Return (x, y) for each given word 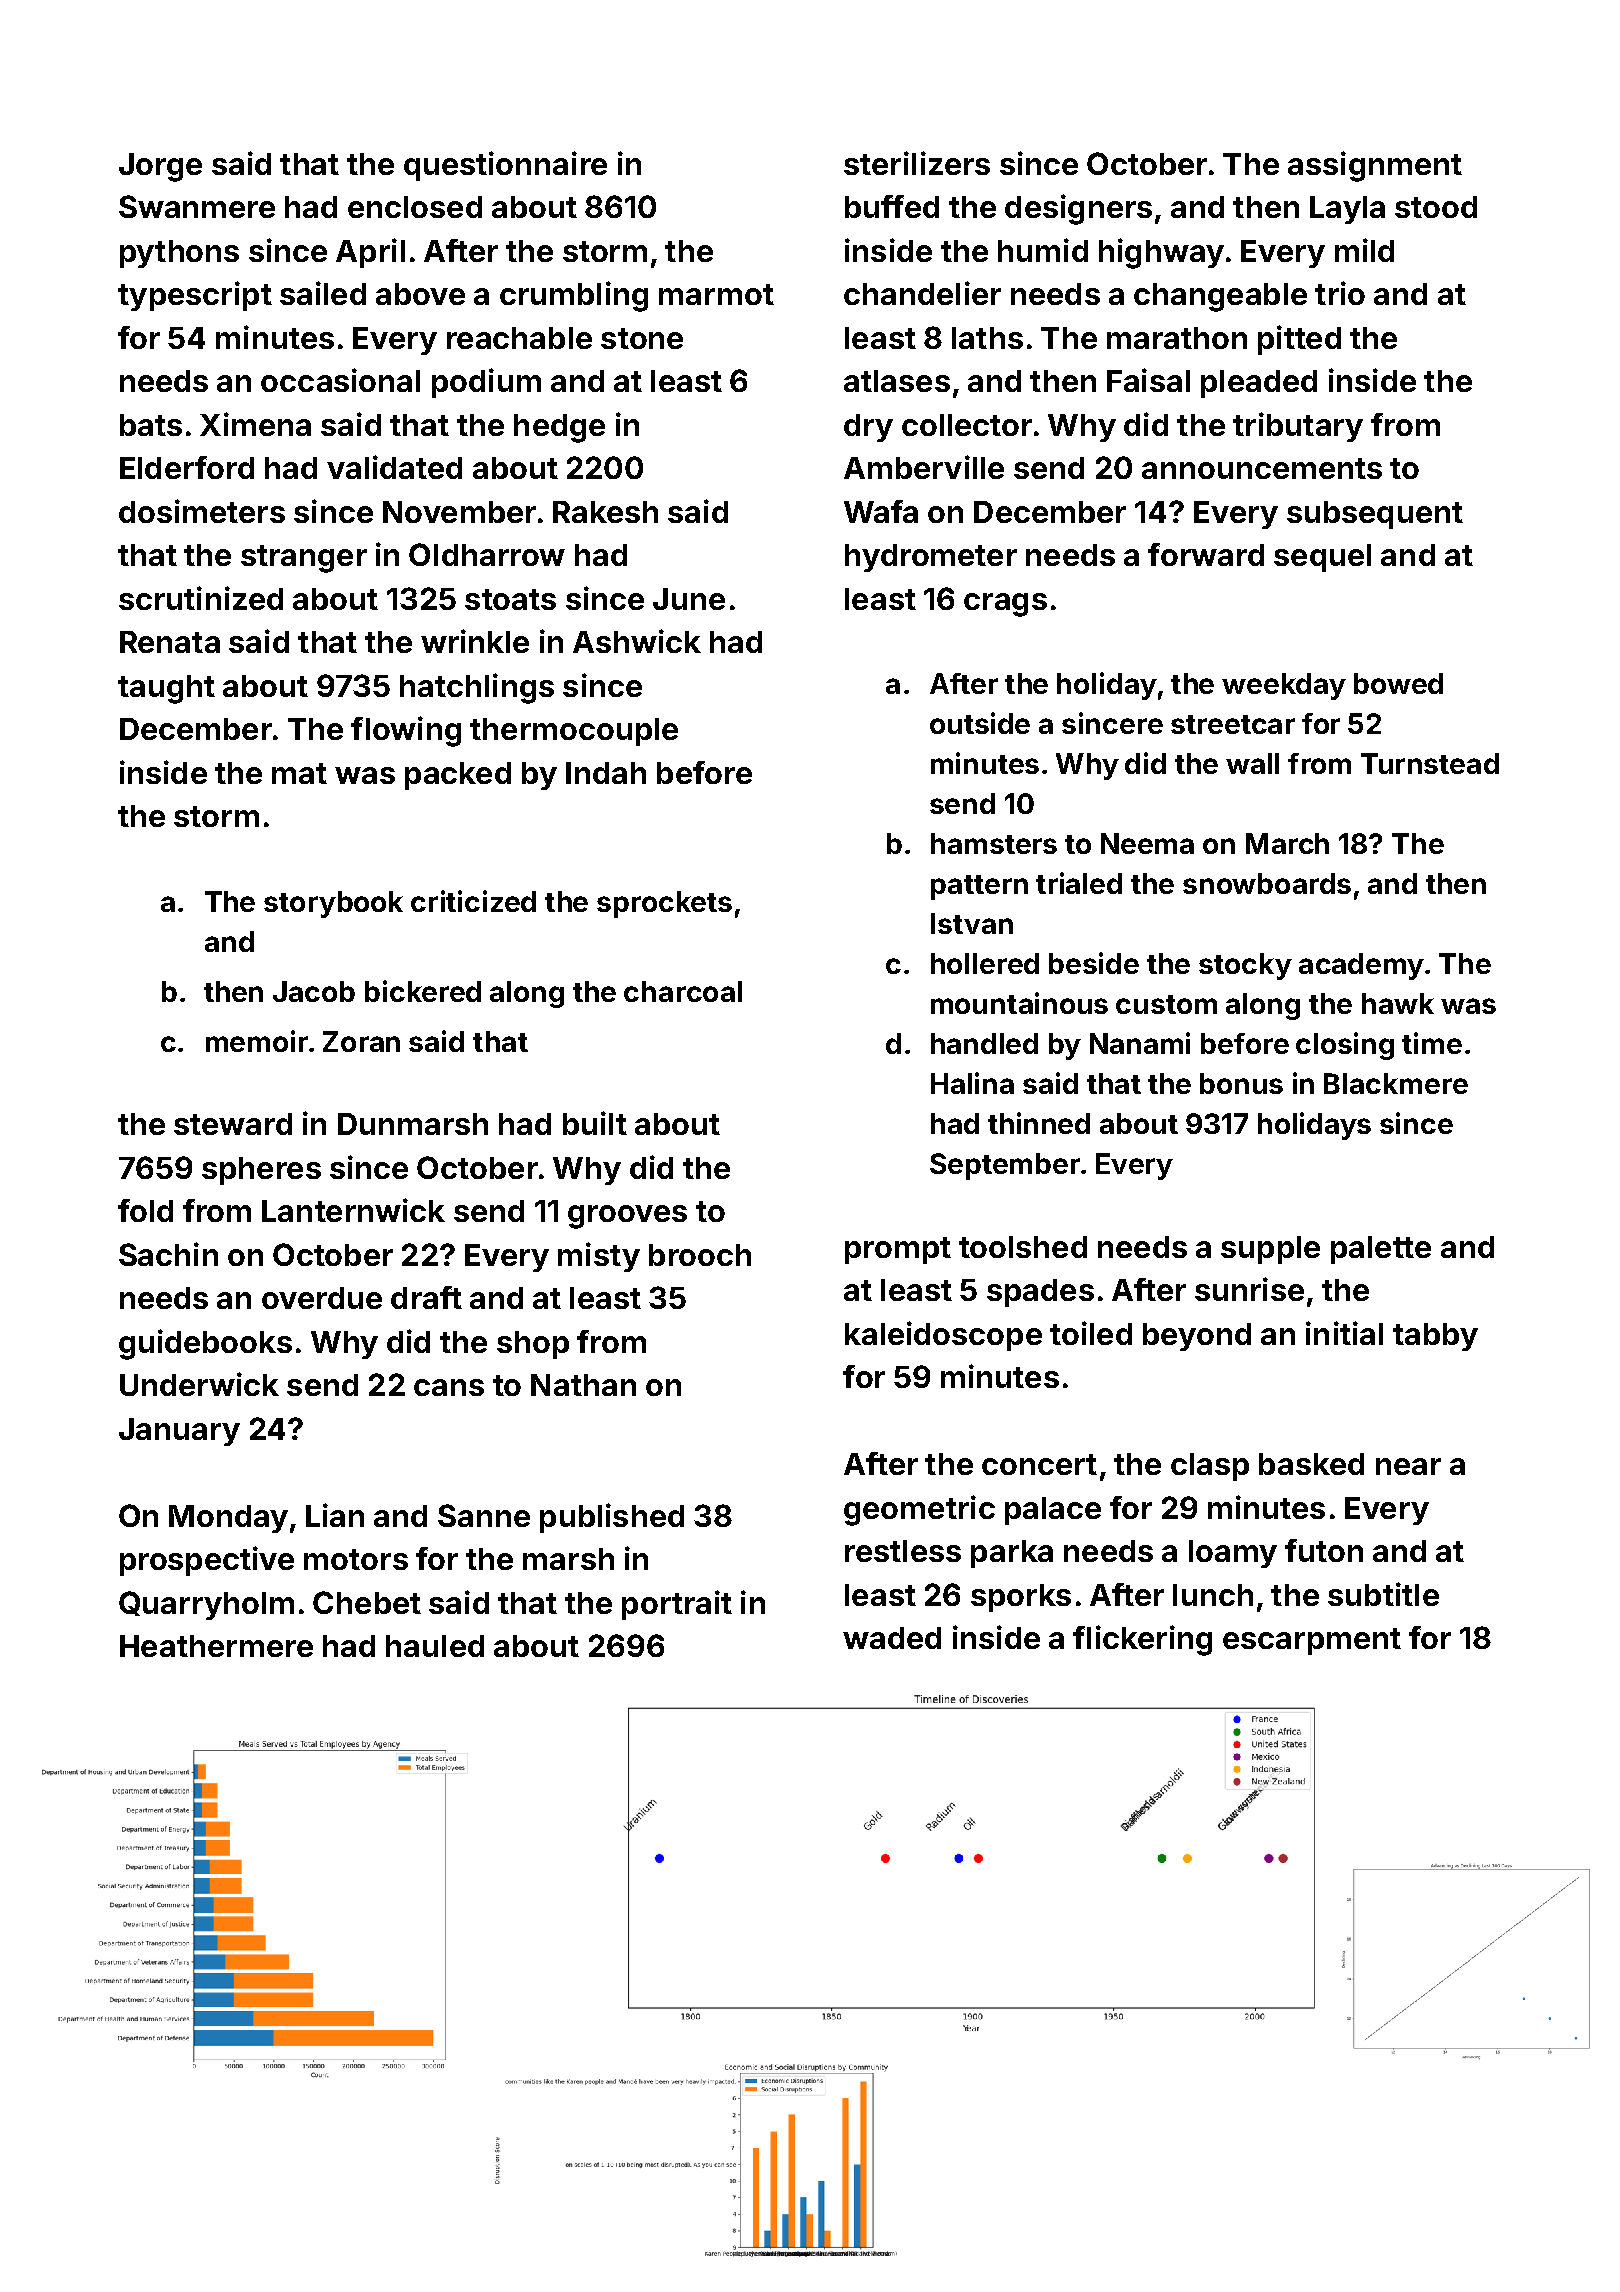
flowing (406, 731)
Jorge (160, 167)
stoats (510, 599)
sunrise (1249, 1289)
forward (1206, 554)
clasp (1210, 1467)
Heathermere (216, 1646)
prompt (898, 1250)
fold (145, 1210)
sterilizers (917, 163)
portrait (677, 1605)
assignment (1375, 166)
